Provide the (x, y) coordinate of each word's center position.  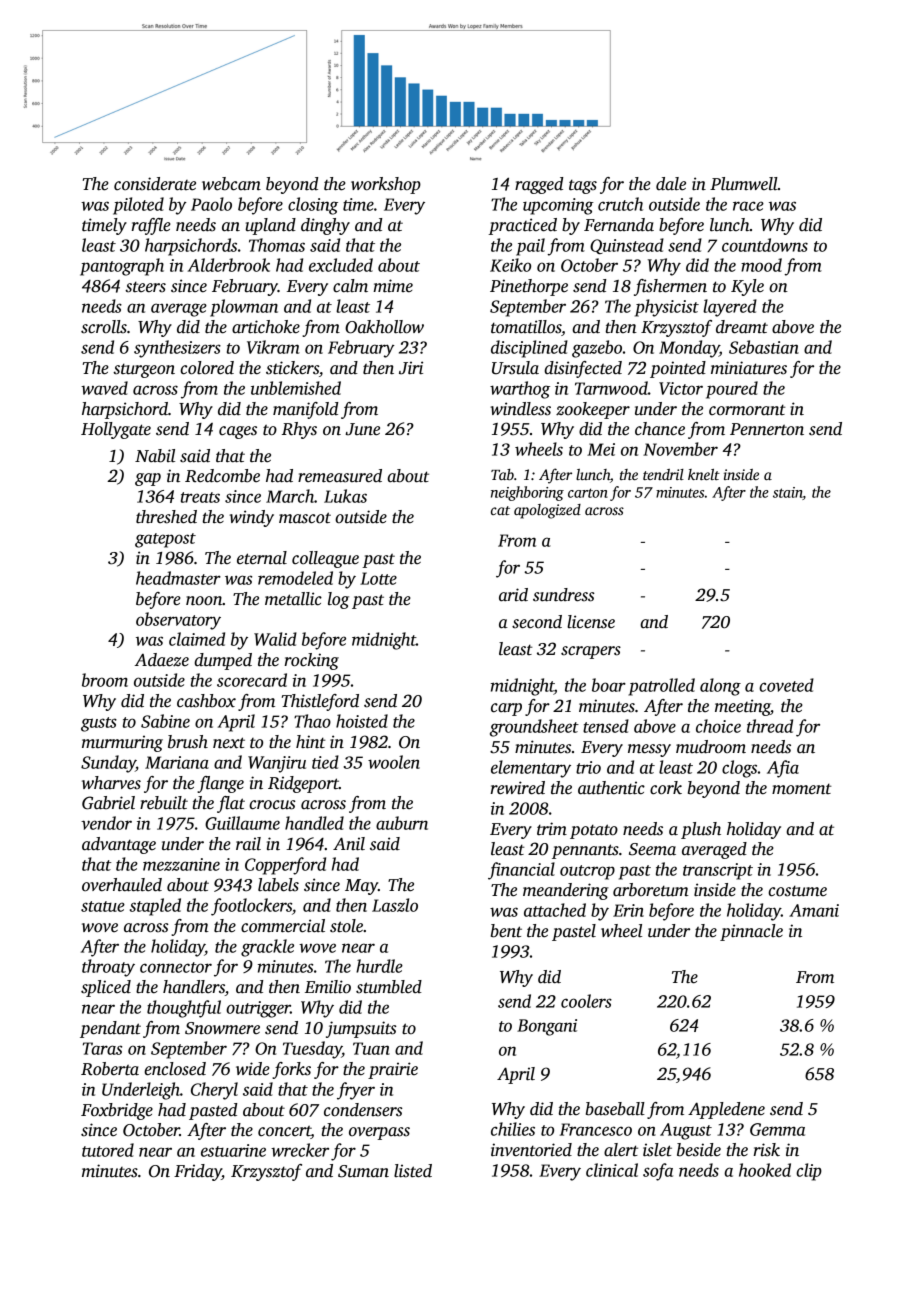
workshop (386, 185)
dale (671, 184)
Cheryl (214, 1091)
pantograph (122, 267)
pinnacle (751, 932)
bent (506, 931)
